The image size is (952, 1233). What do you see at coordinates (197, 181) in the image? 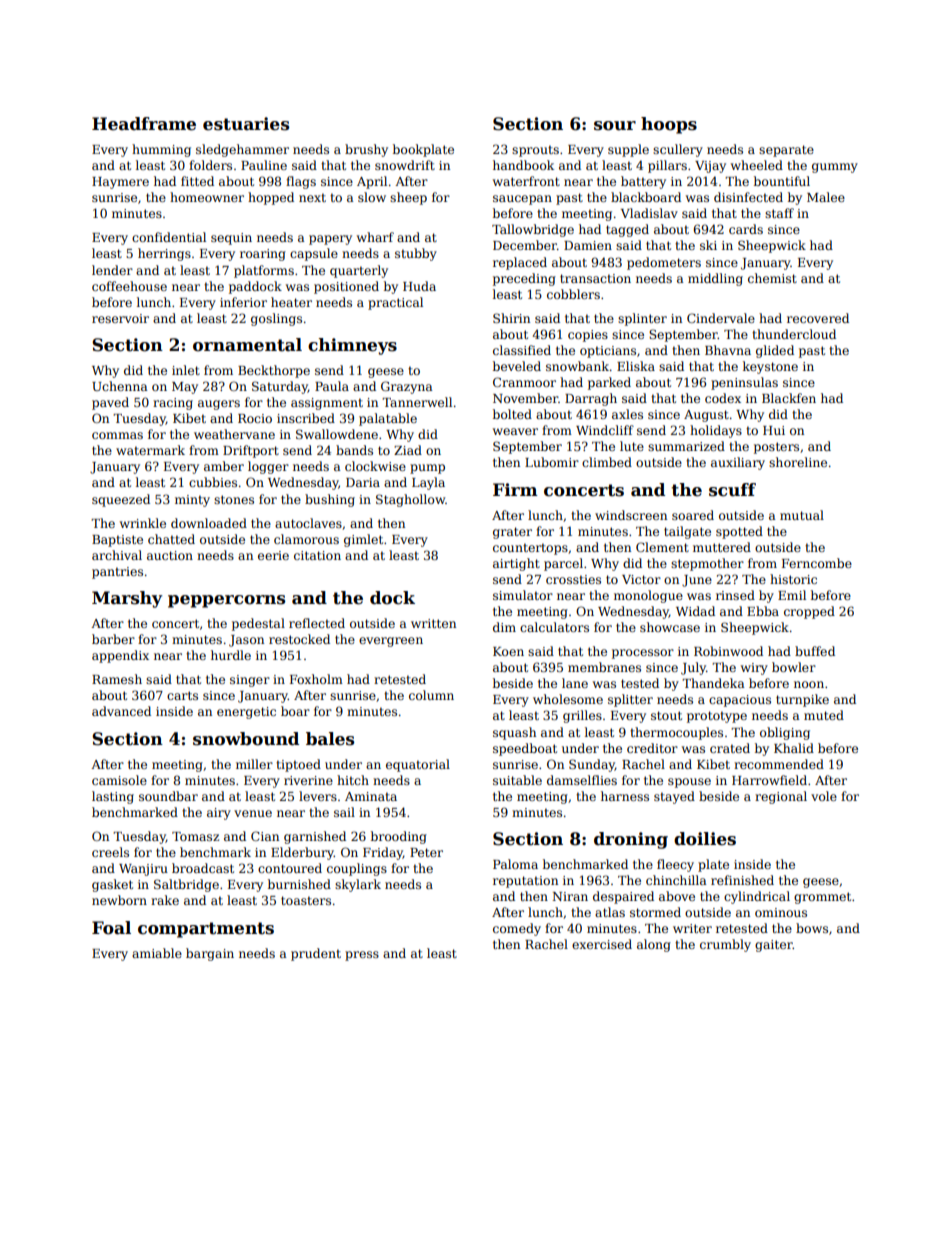
I see `fitted` at bounding box center [197, 181].
